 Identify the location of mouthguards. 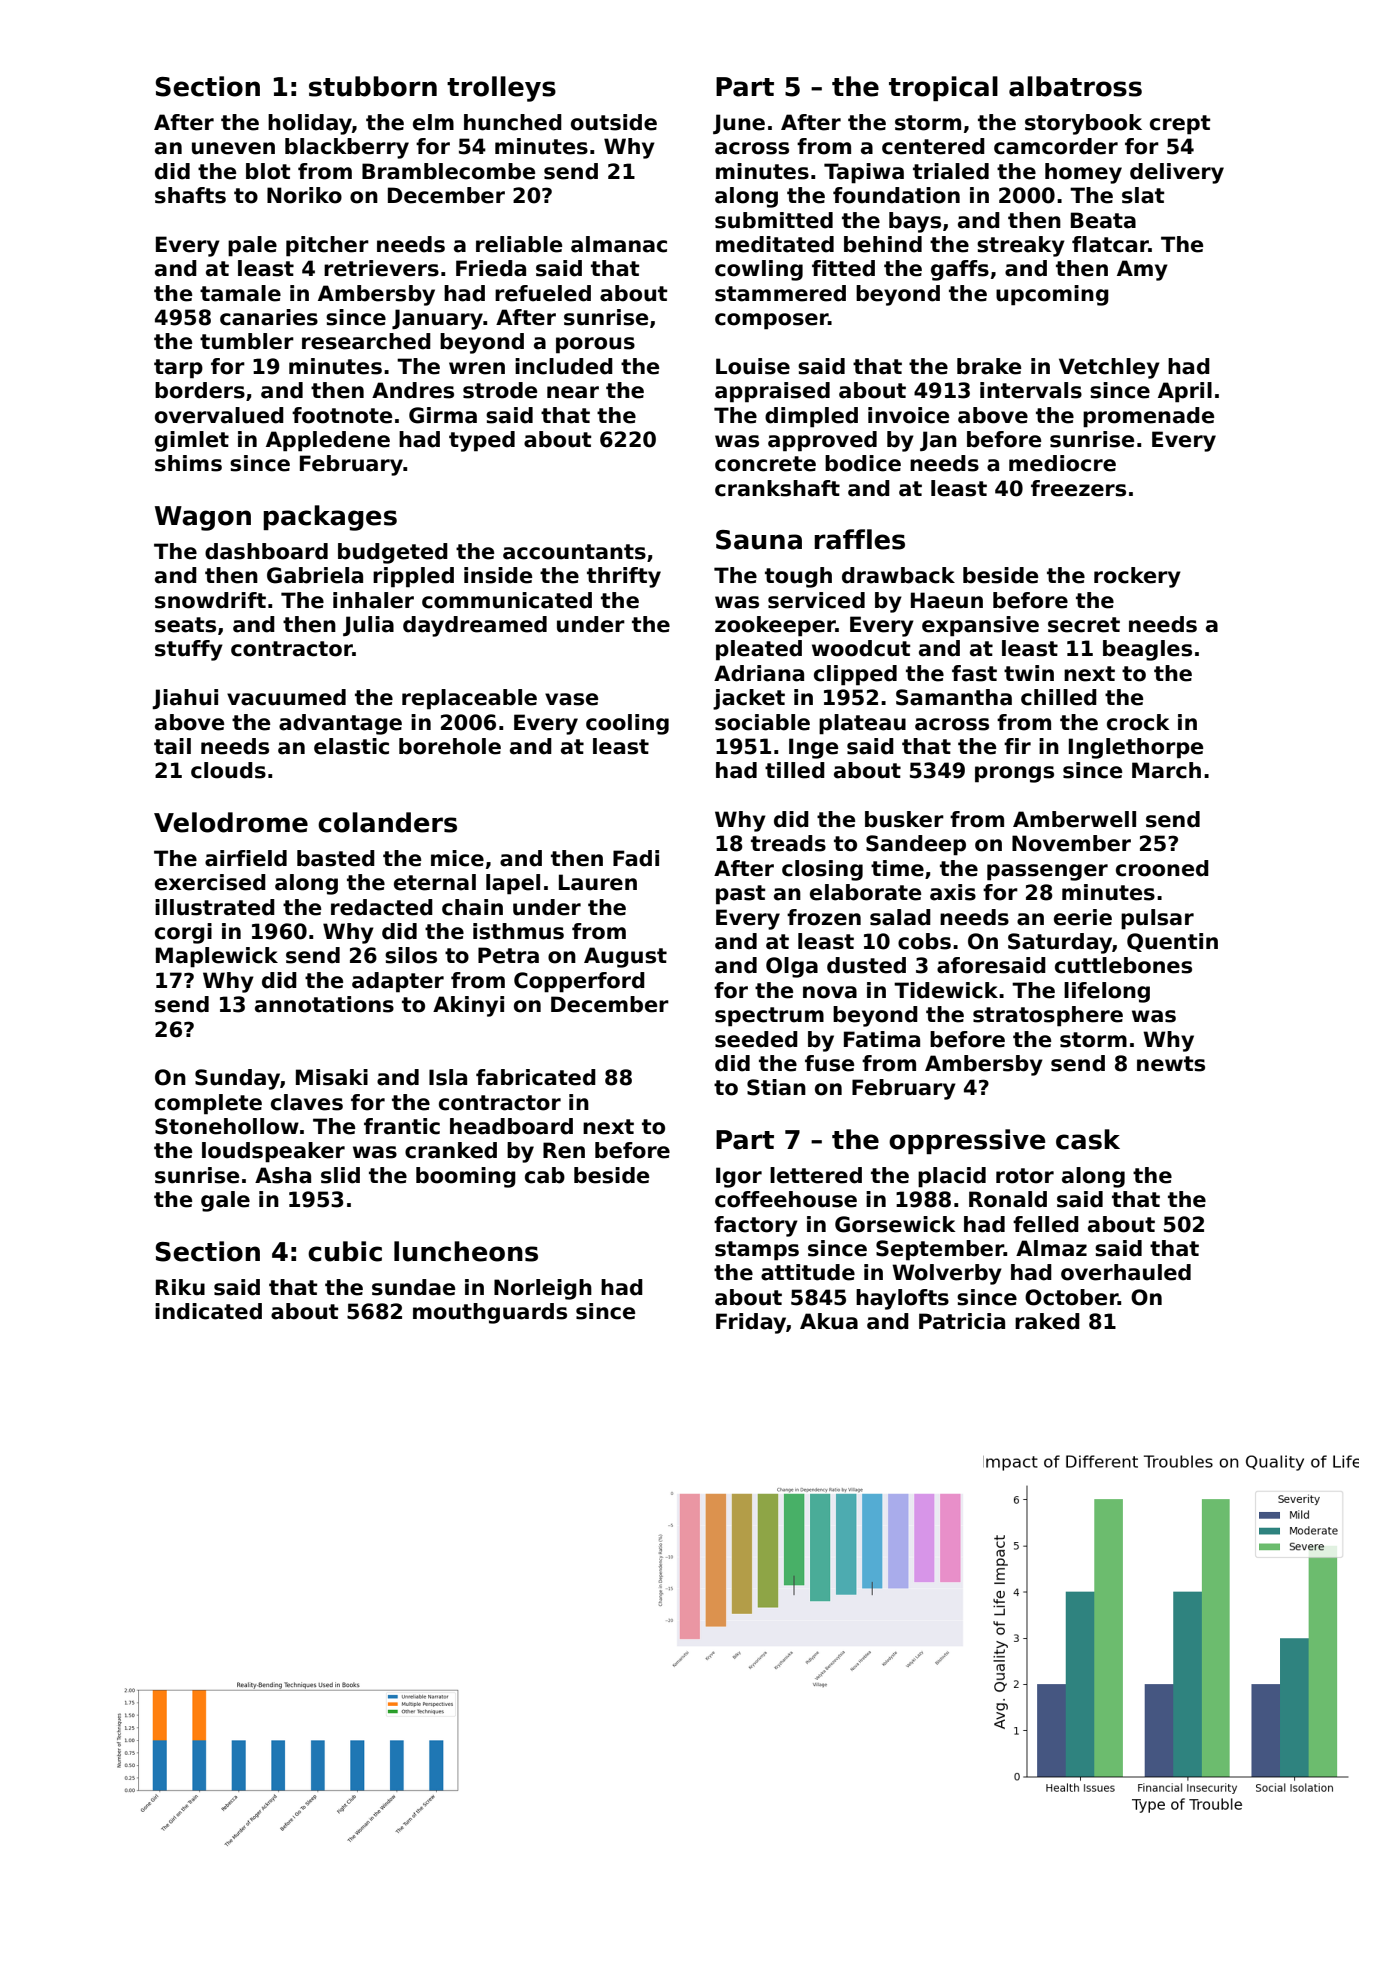
(490, 1313).
